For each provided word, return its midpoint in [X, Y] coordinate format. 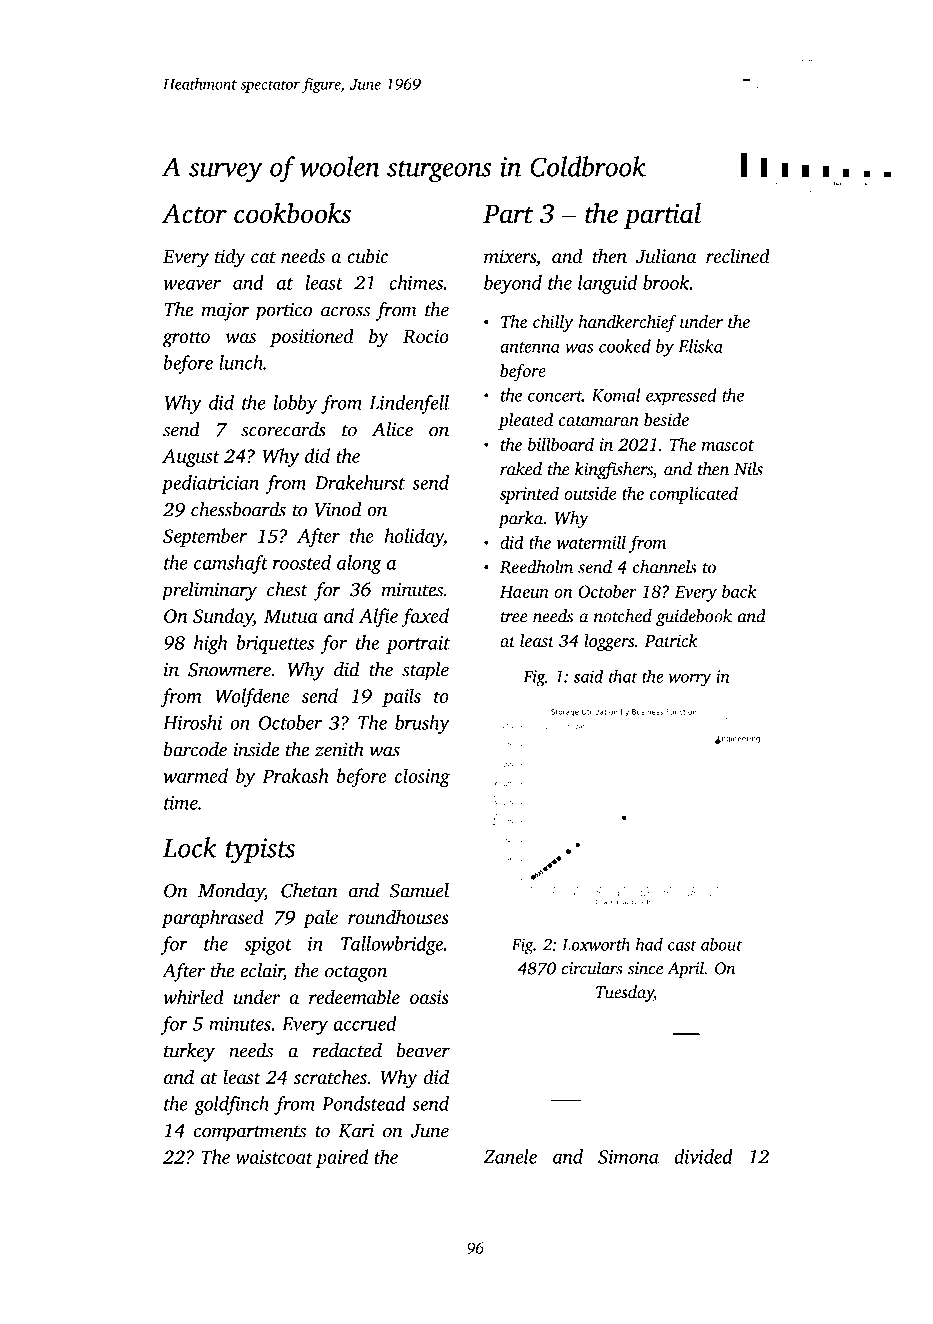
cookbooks [292, 213]
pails [401, 697]
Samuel [419, 890]
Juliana [666, 256]
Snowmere [229, 670]
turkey [189, 1052]
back [739, 591]
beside [666, 419]
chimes [416, 282]
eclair [262, 971]
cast [682, 945]
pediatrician [210, 484]
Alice [392, 429]
